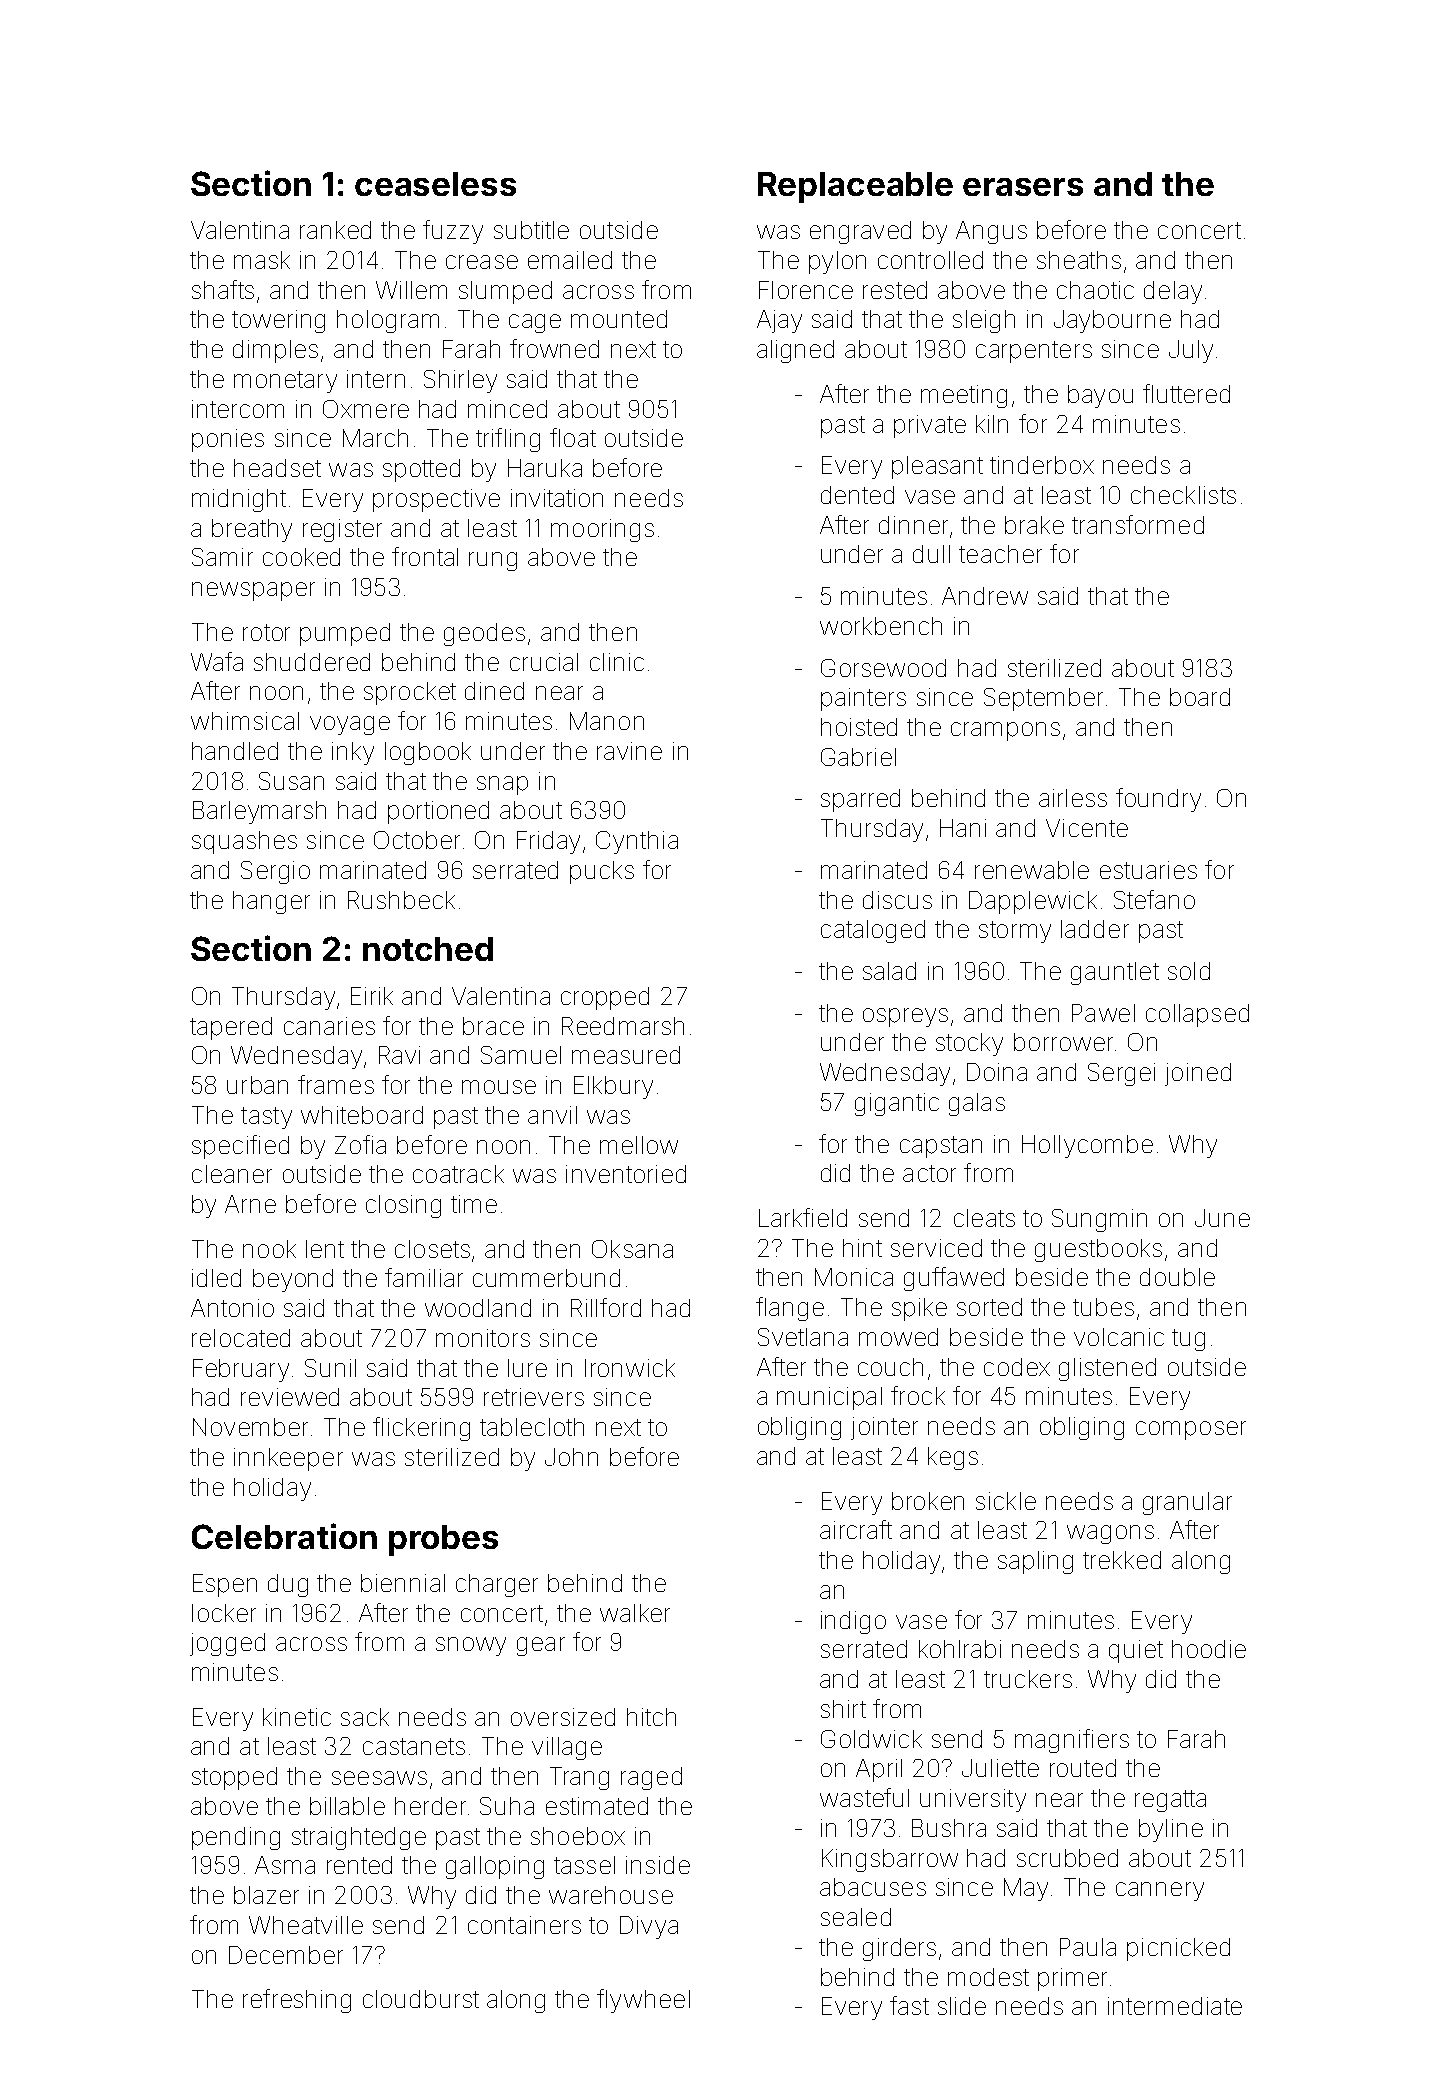 The image size is (1450, 2100). Describe the element at coordinates (1110, 1534) in the page. I see `wagons` at that location.
